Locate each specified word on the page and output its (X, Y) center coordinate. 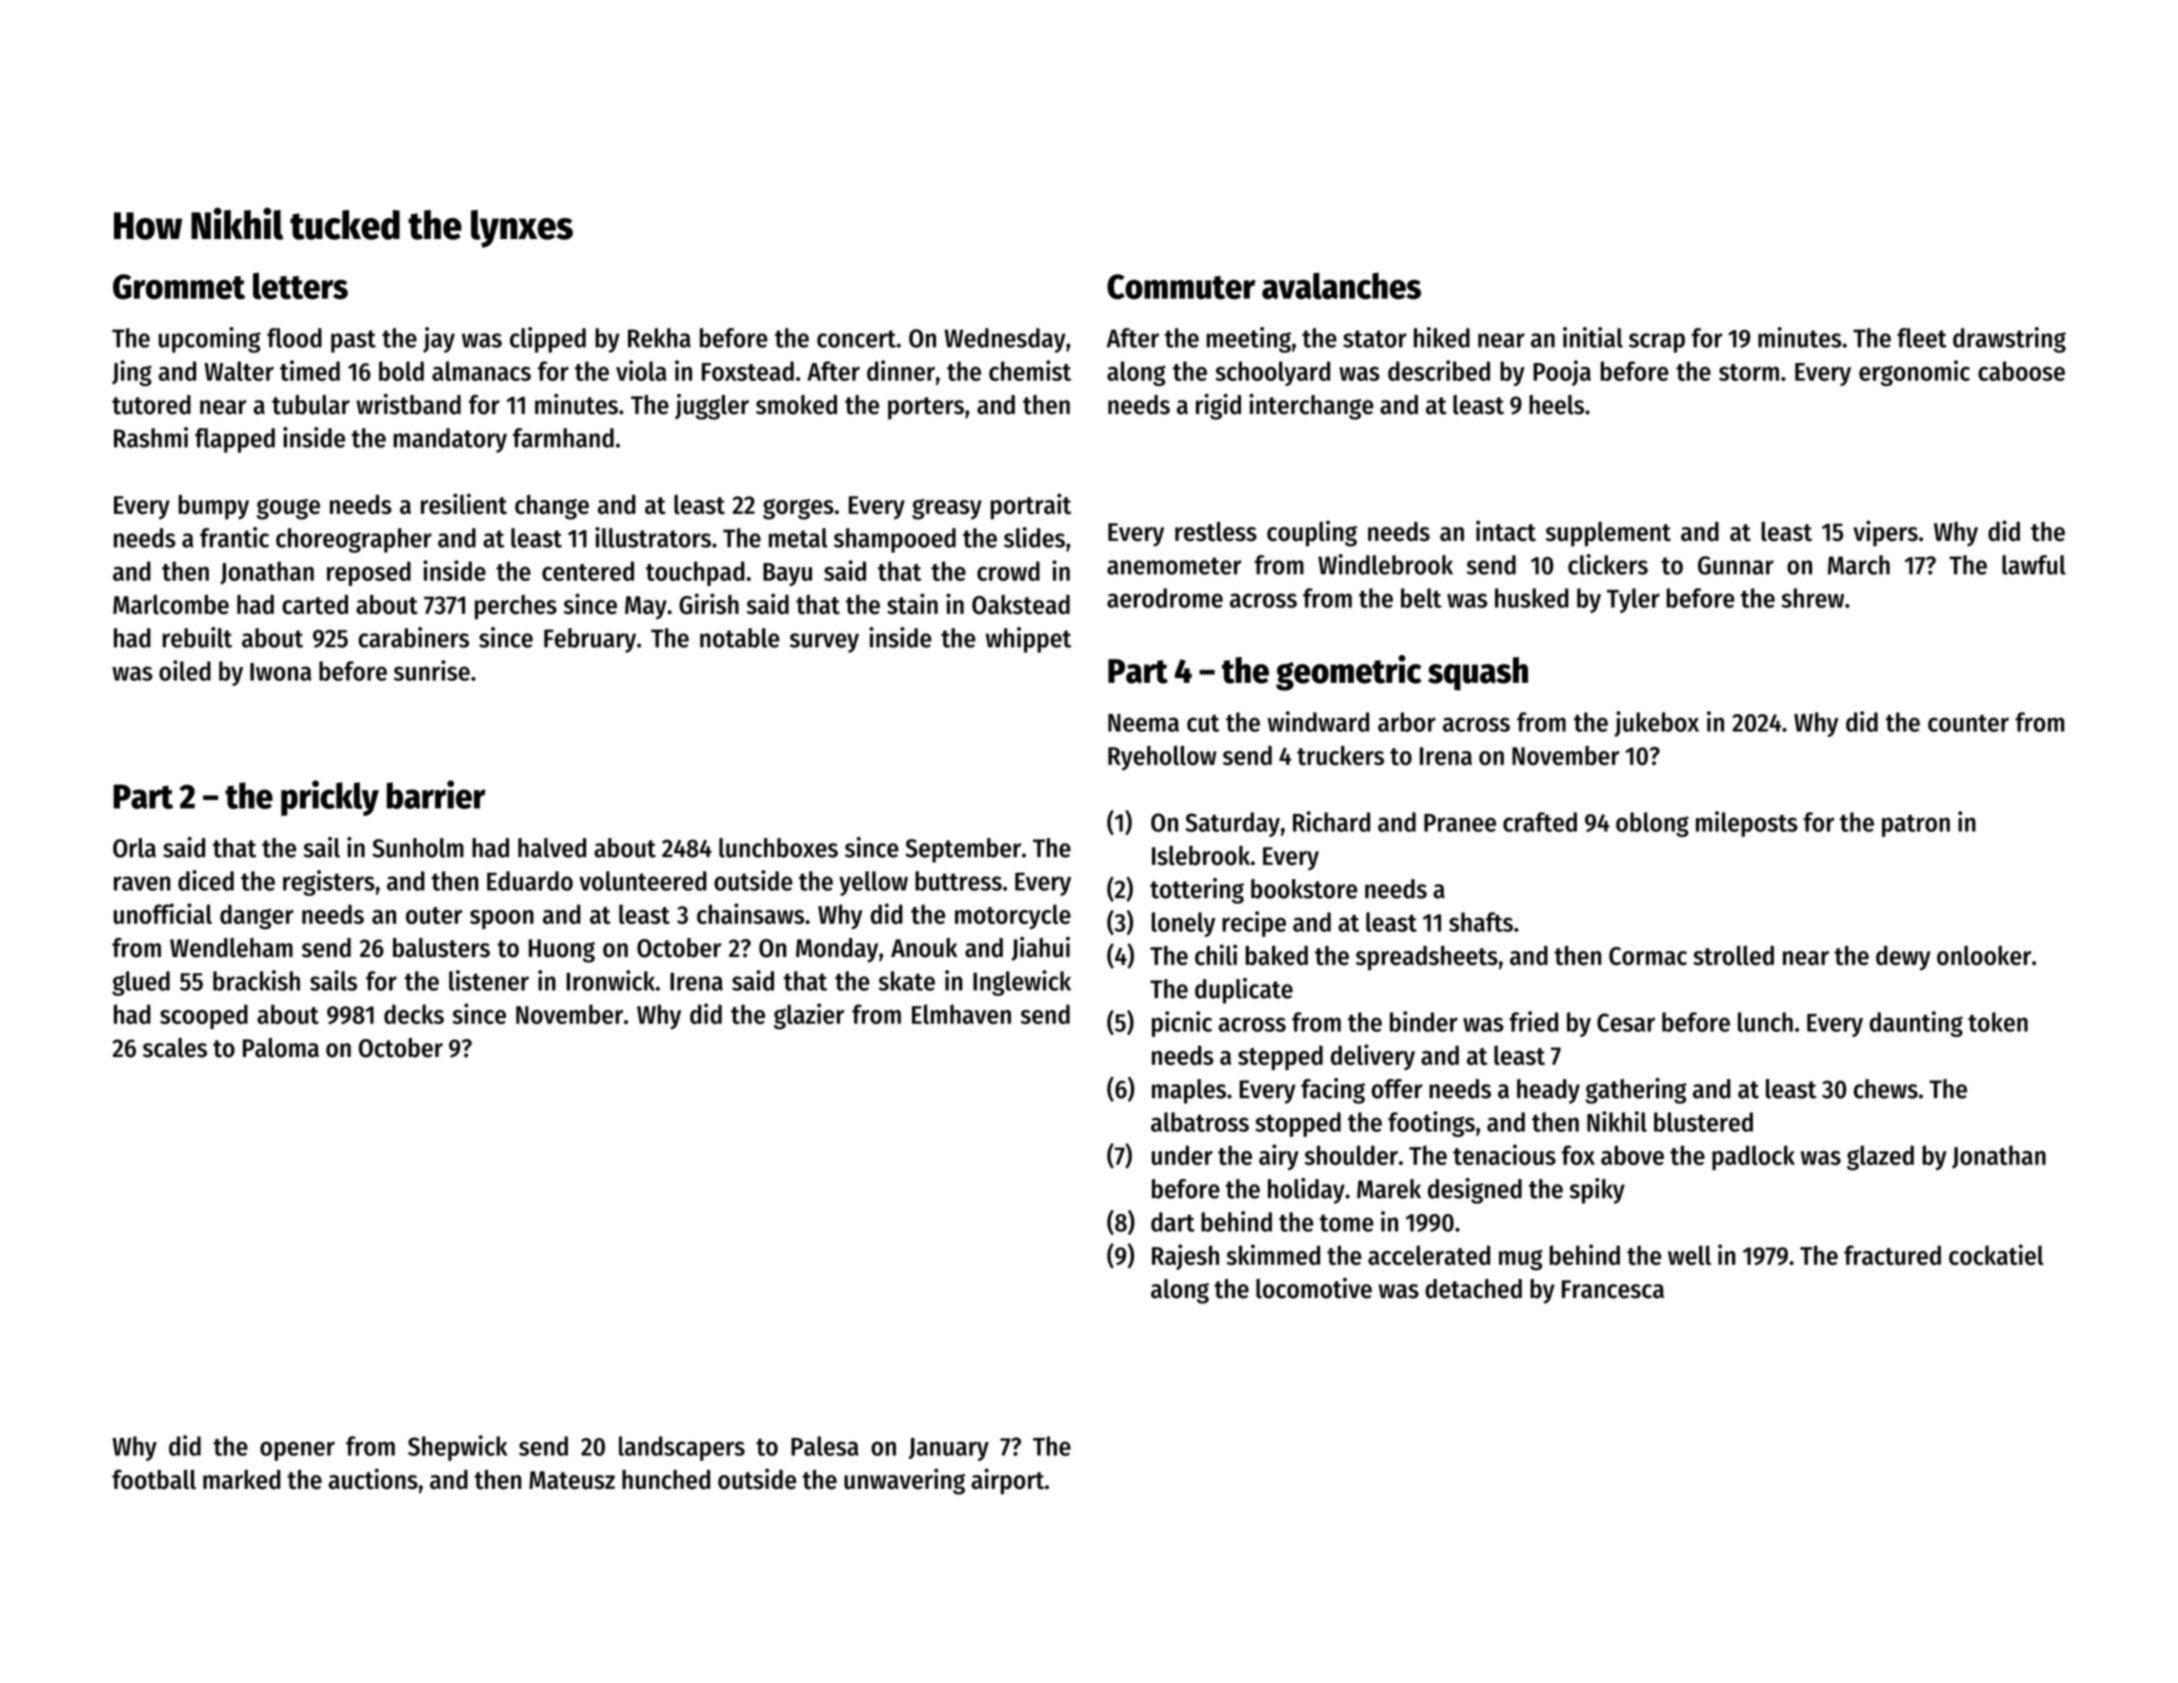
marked (242, 1479)
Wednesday (1005, 340)
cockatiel (1996, 1254)
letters (300, 286)
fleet (1922, 338)
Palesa (825, 1446)
